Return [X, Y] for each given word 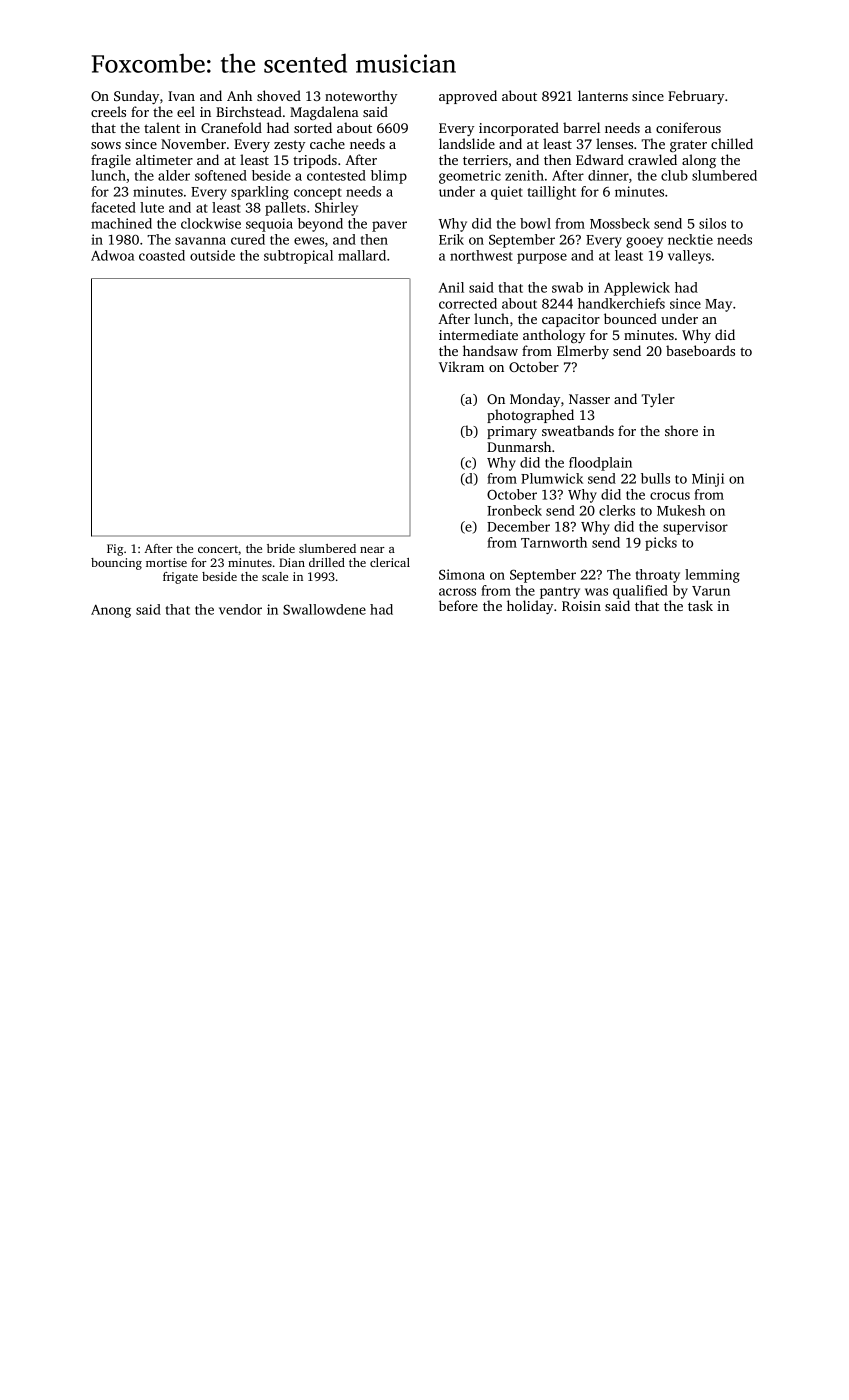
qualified [640, 592]
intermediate [478, 334]
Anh [239, 95]
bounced [630, 318]
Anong [111, 611]
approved [468, 97]
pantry [560, 593]
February [696, 97]
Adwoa [113, 255]
